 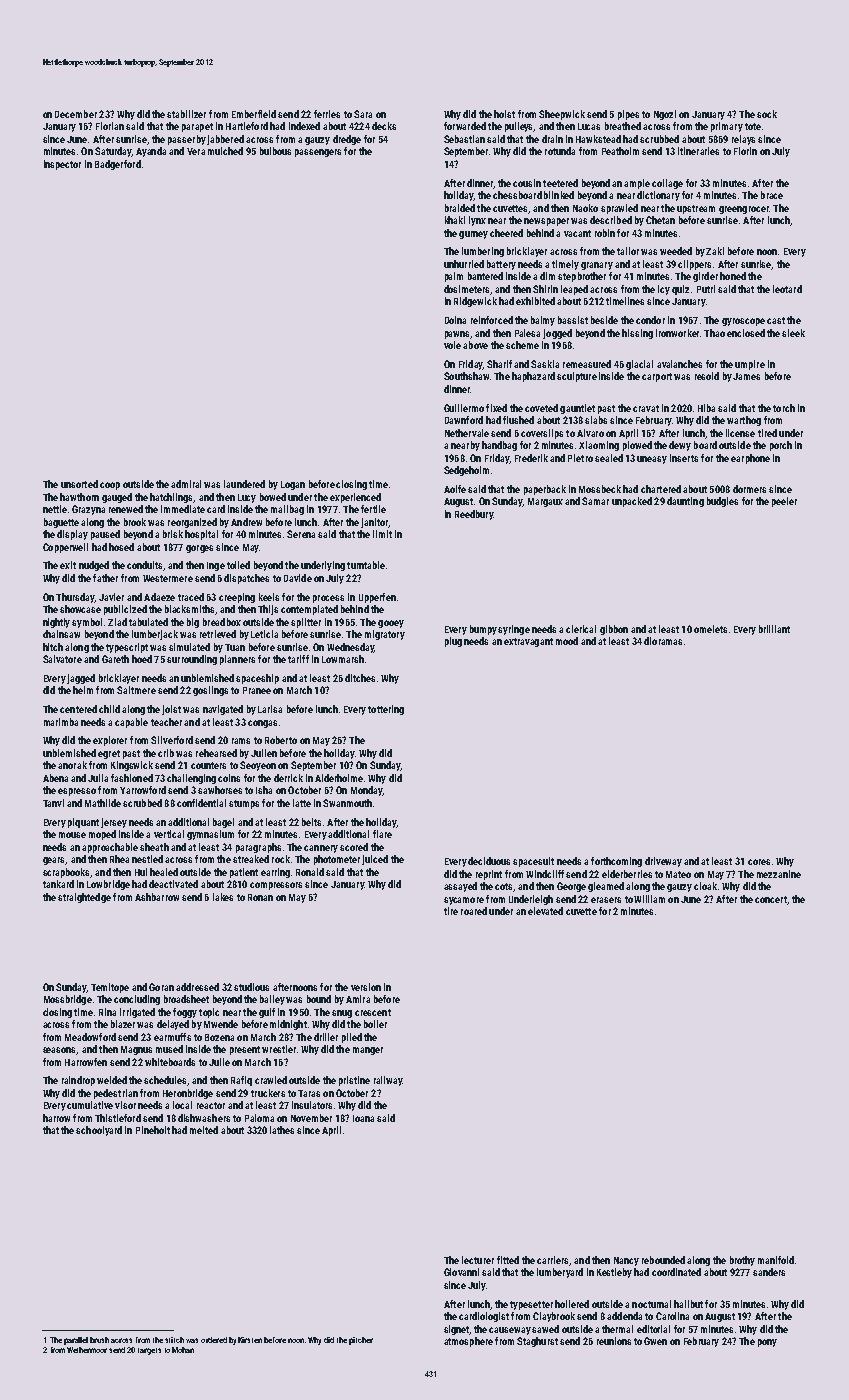 What do you see at coordinates (771, 899) in the page?
I see `concert` at bounding box center [771, 899].
